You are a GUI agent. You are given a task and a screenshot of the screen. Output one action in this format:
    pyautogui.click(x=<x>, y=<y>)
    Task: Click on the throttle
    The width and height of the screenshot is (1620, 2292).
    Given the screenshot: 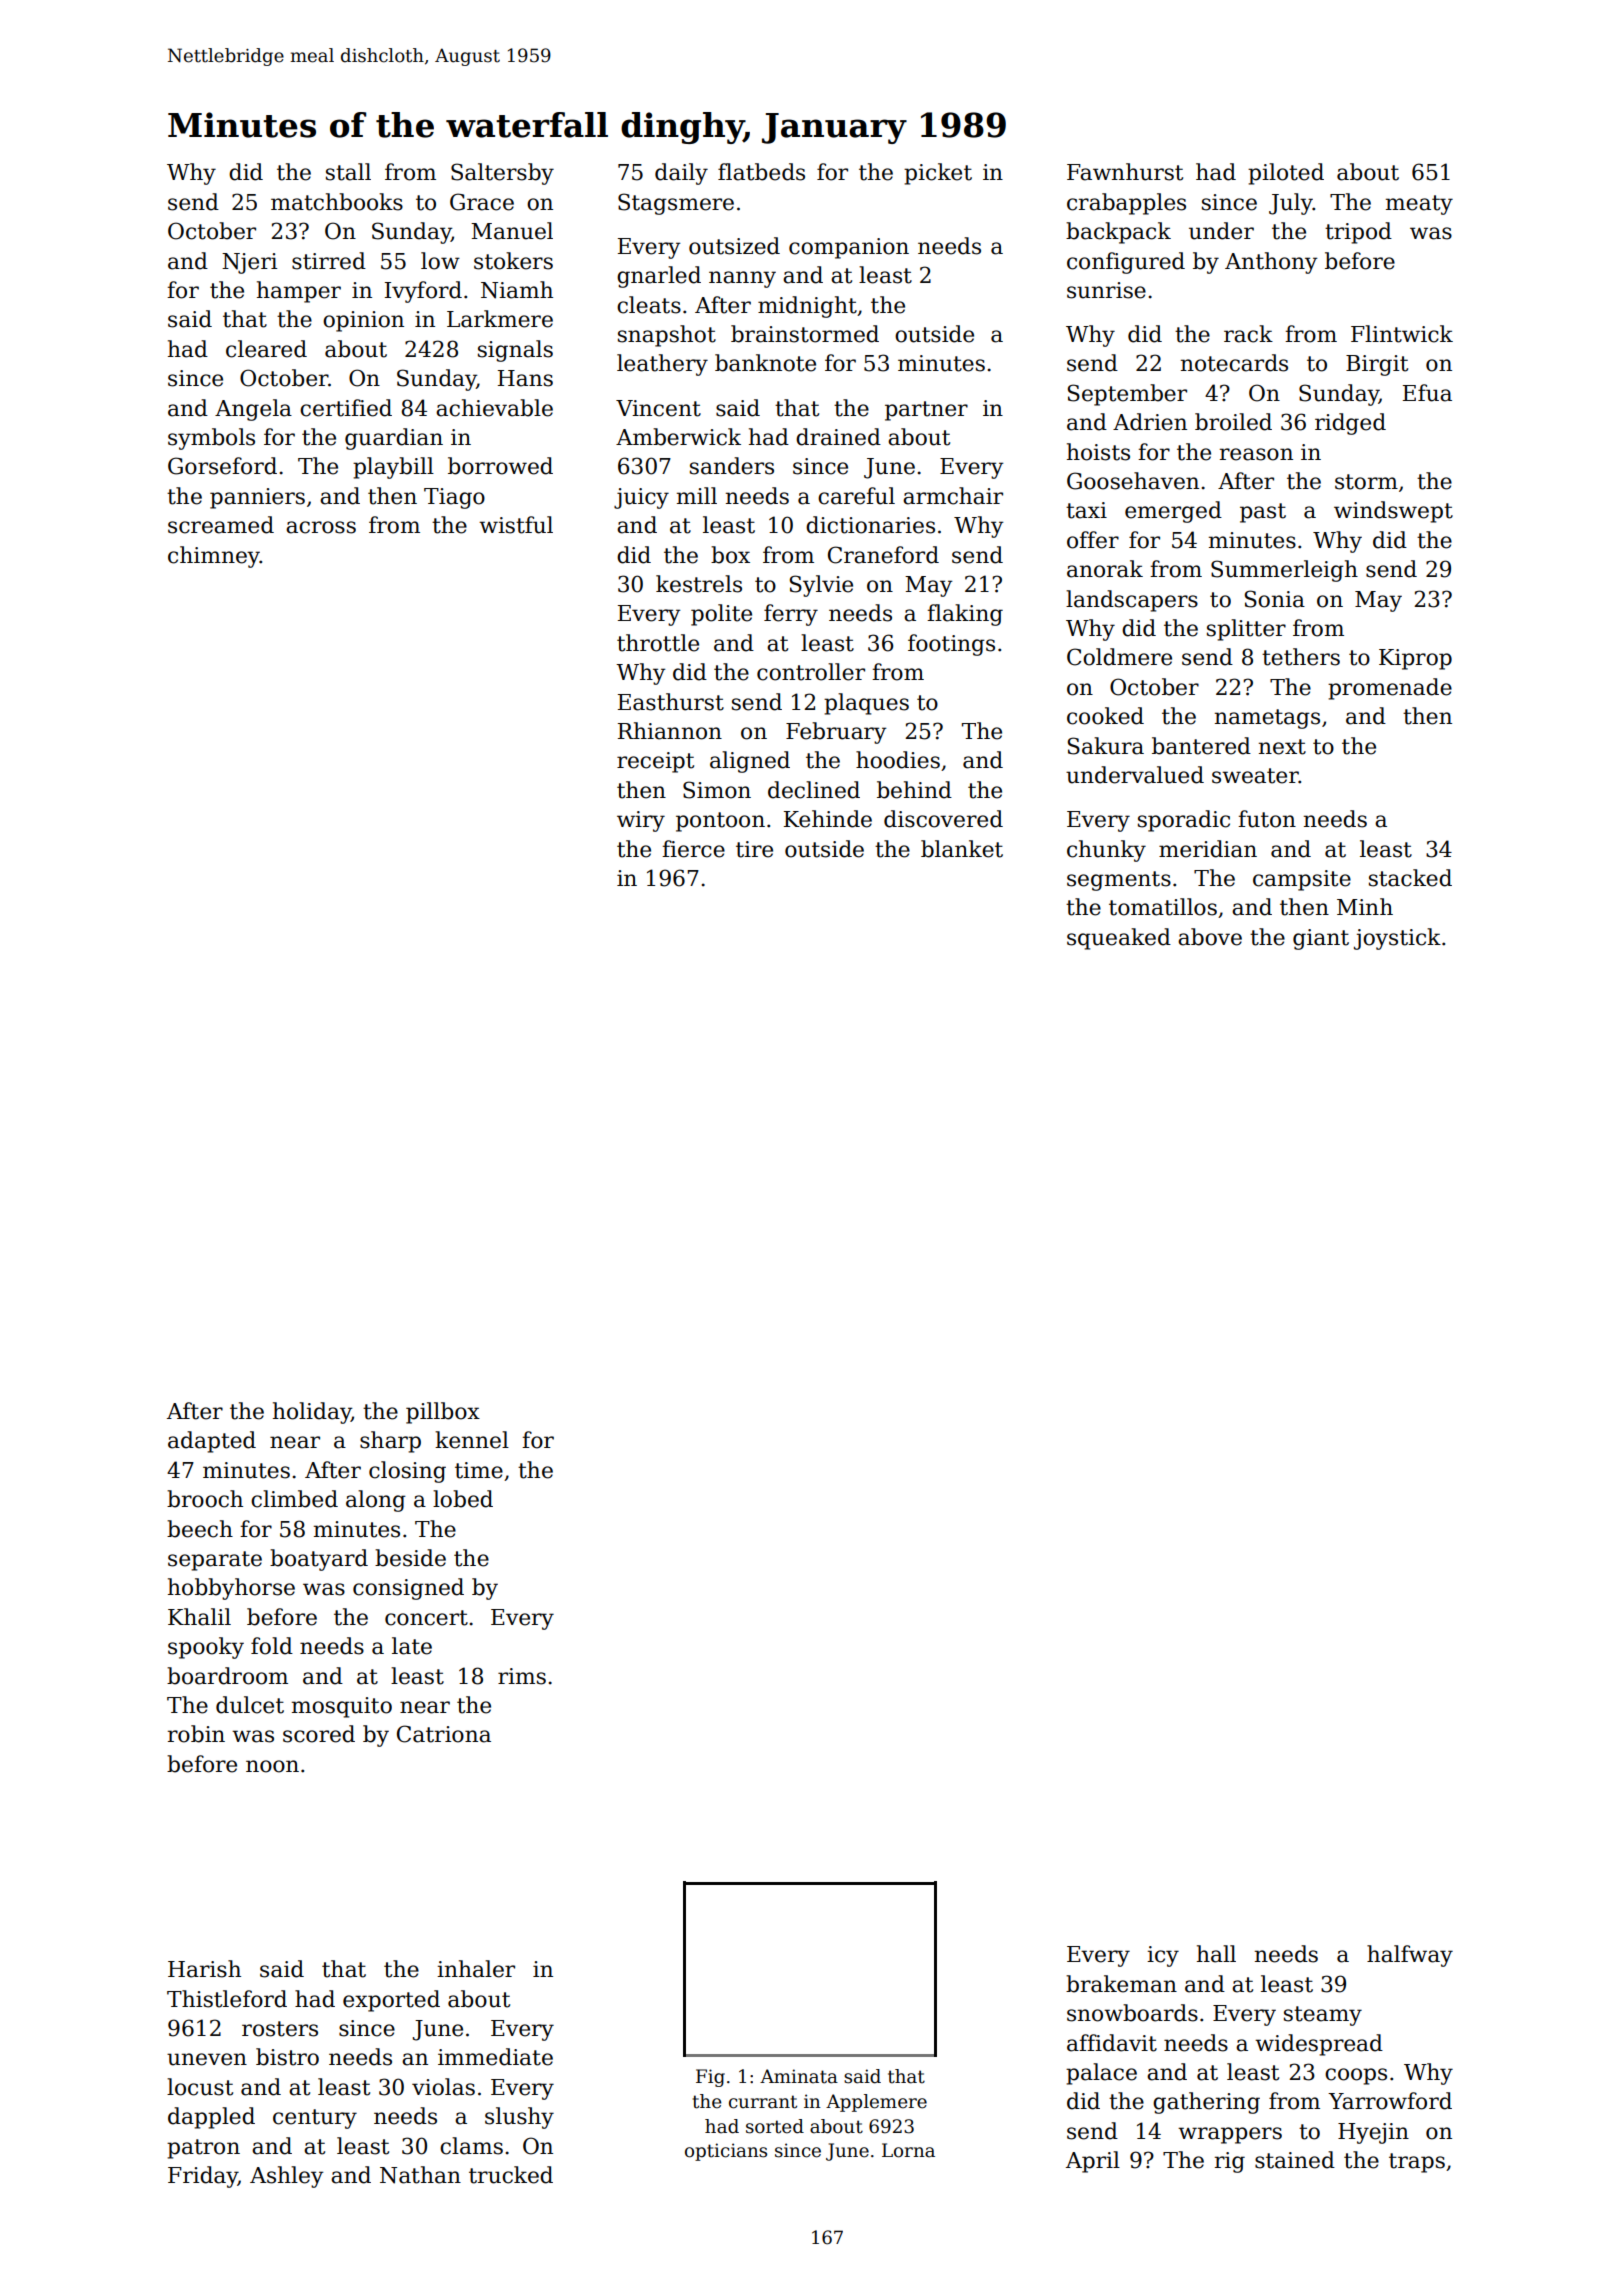 What is the action you would take?
    pyautogui.click(x=658, y=643)
